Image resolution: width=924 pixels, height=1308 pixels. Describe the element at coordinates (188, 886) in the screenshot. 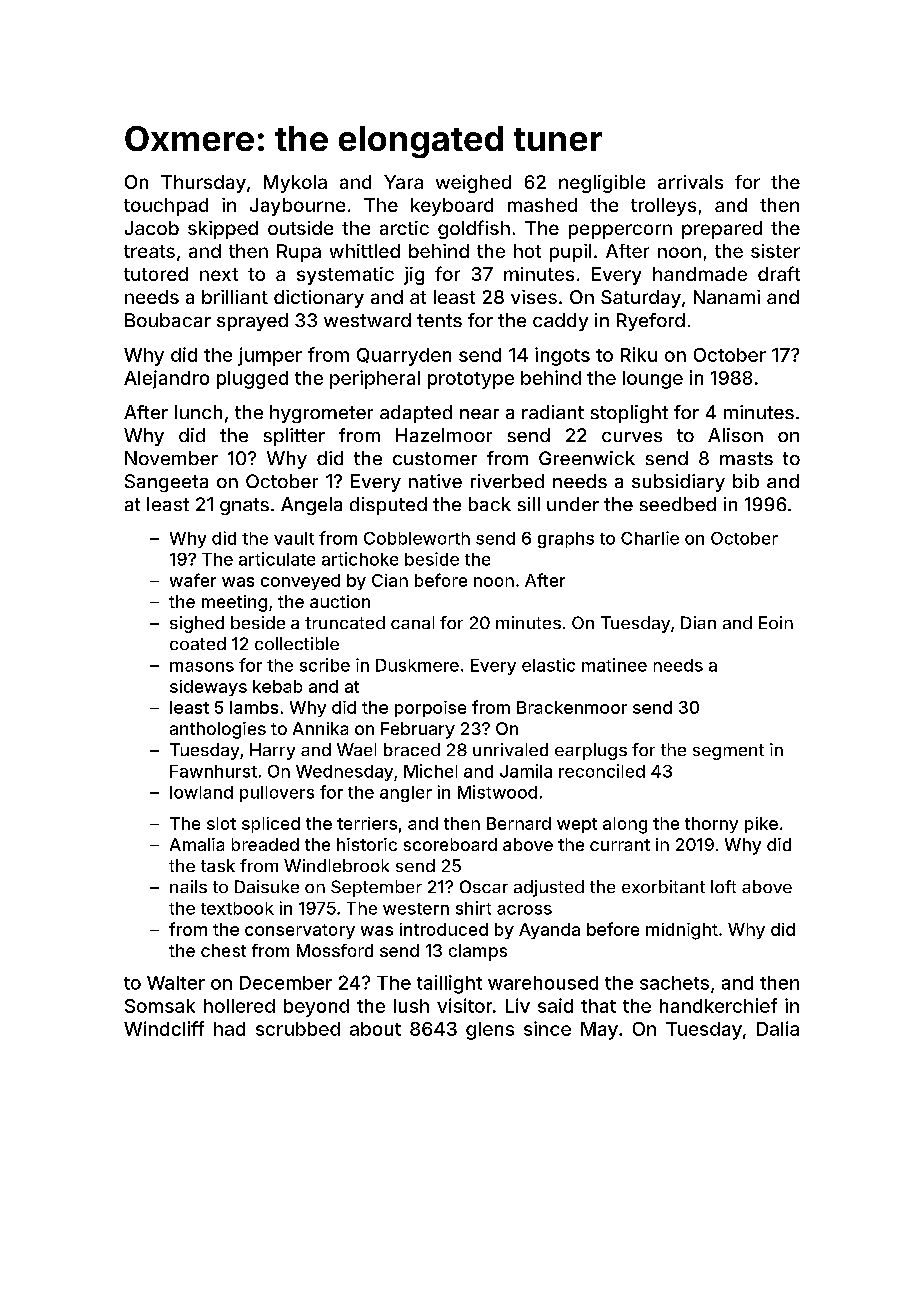

I see `nails` at that location.
